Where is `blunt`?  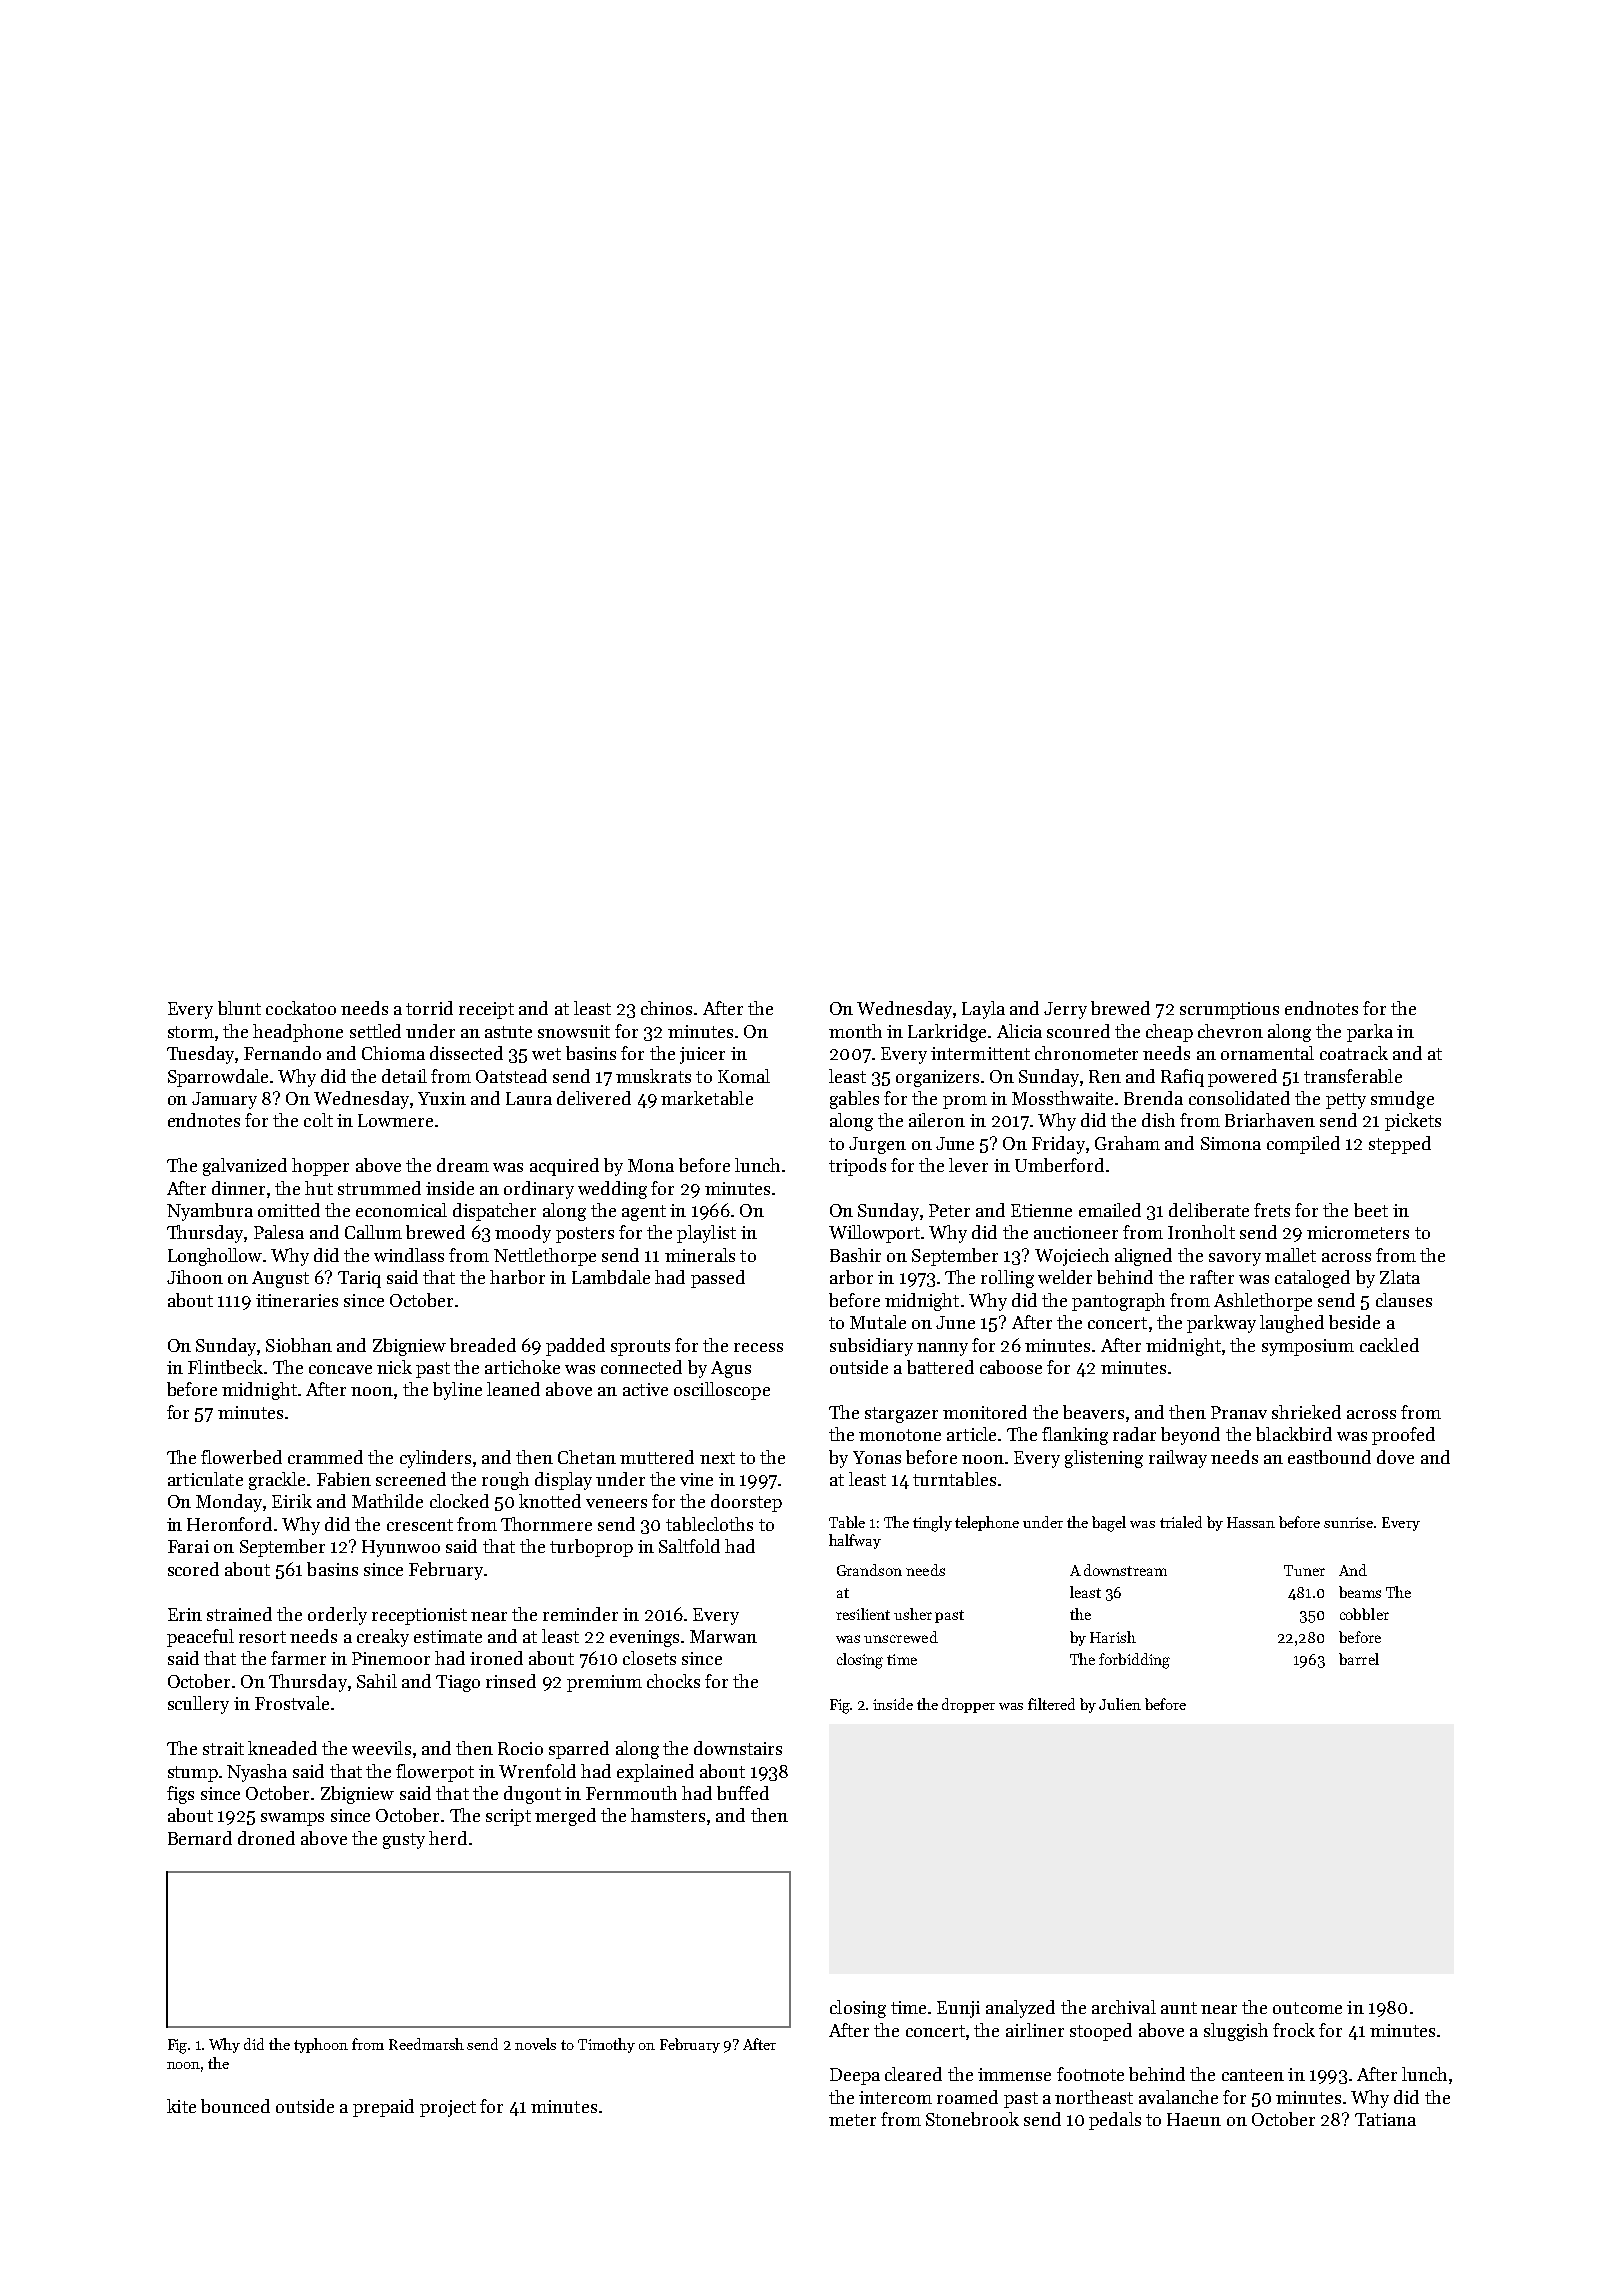
blunt is located at coordinates (239, 1008).
